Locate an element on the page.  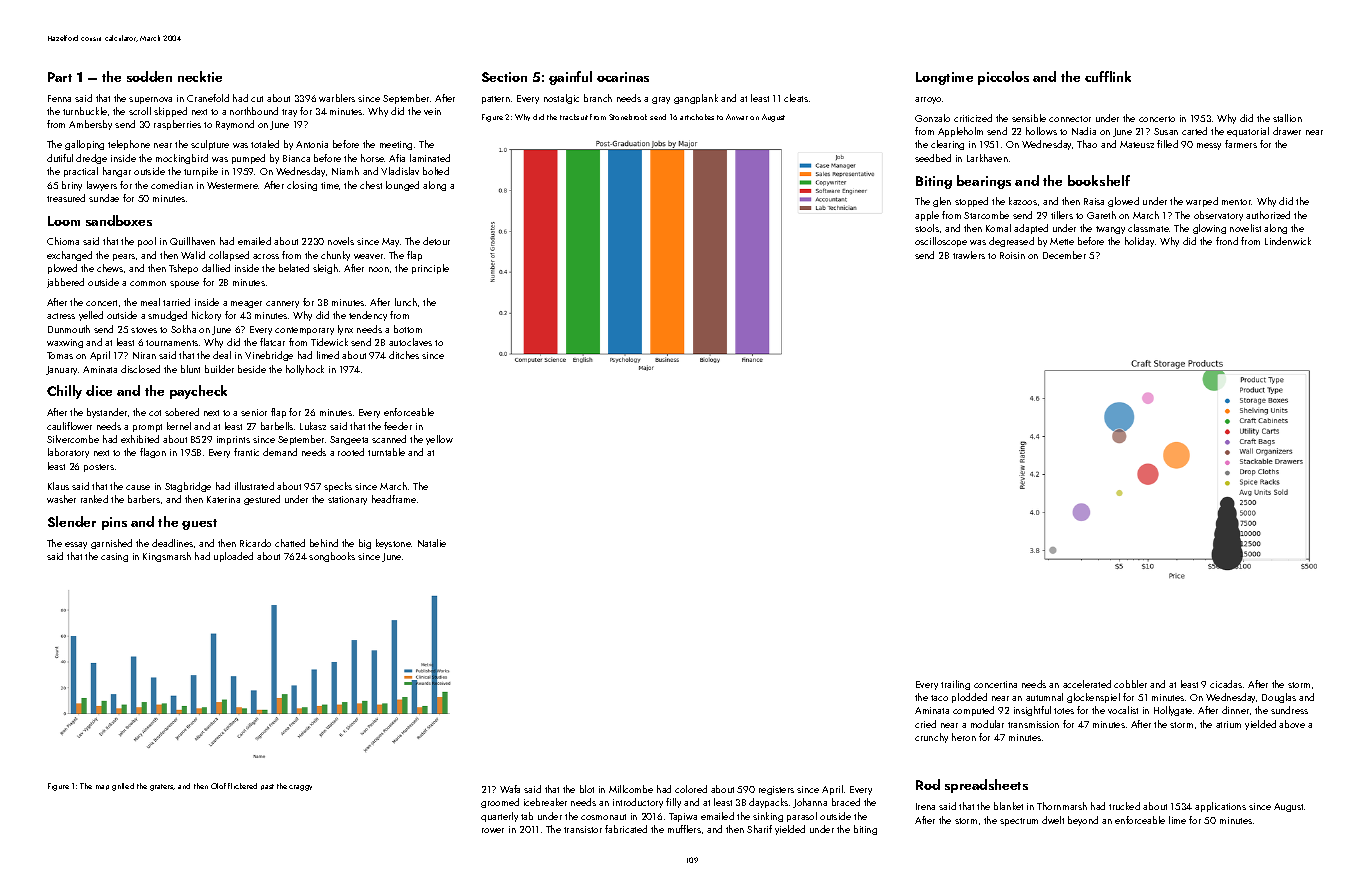
yellow is located at coordinates (439, 440).
